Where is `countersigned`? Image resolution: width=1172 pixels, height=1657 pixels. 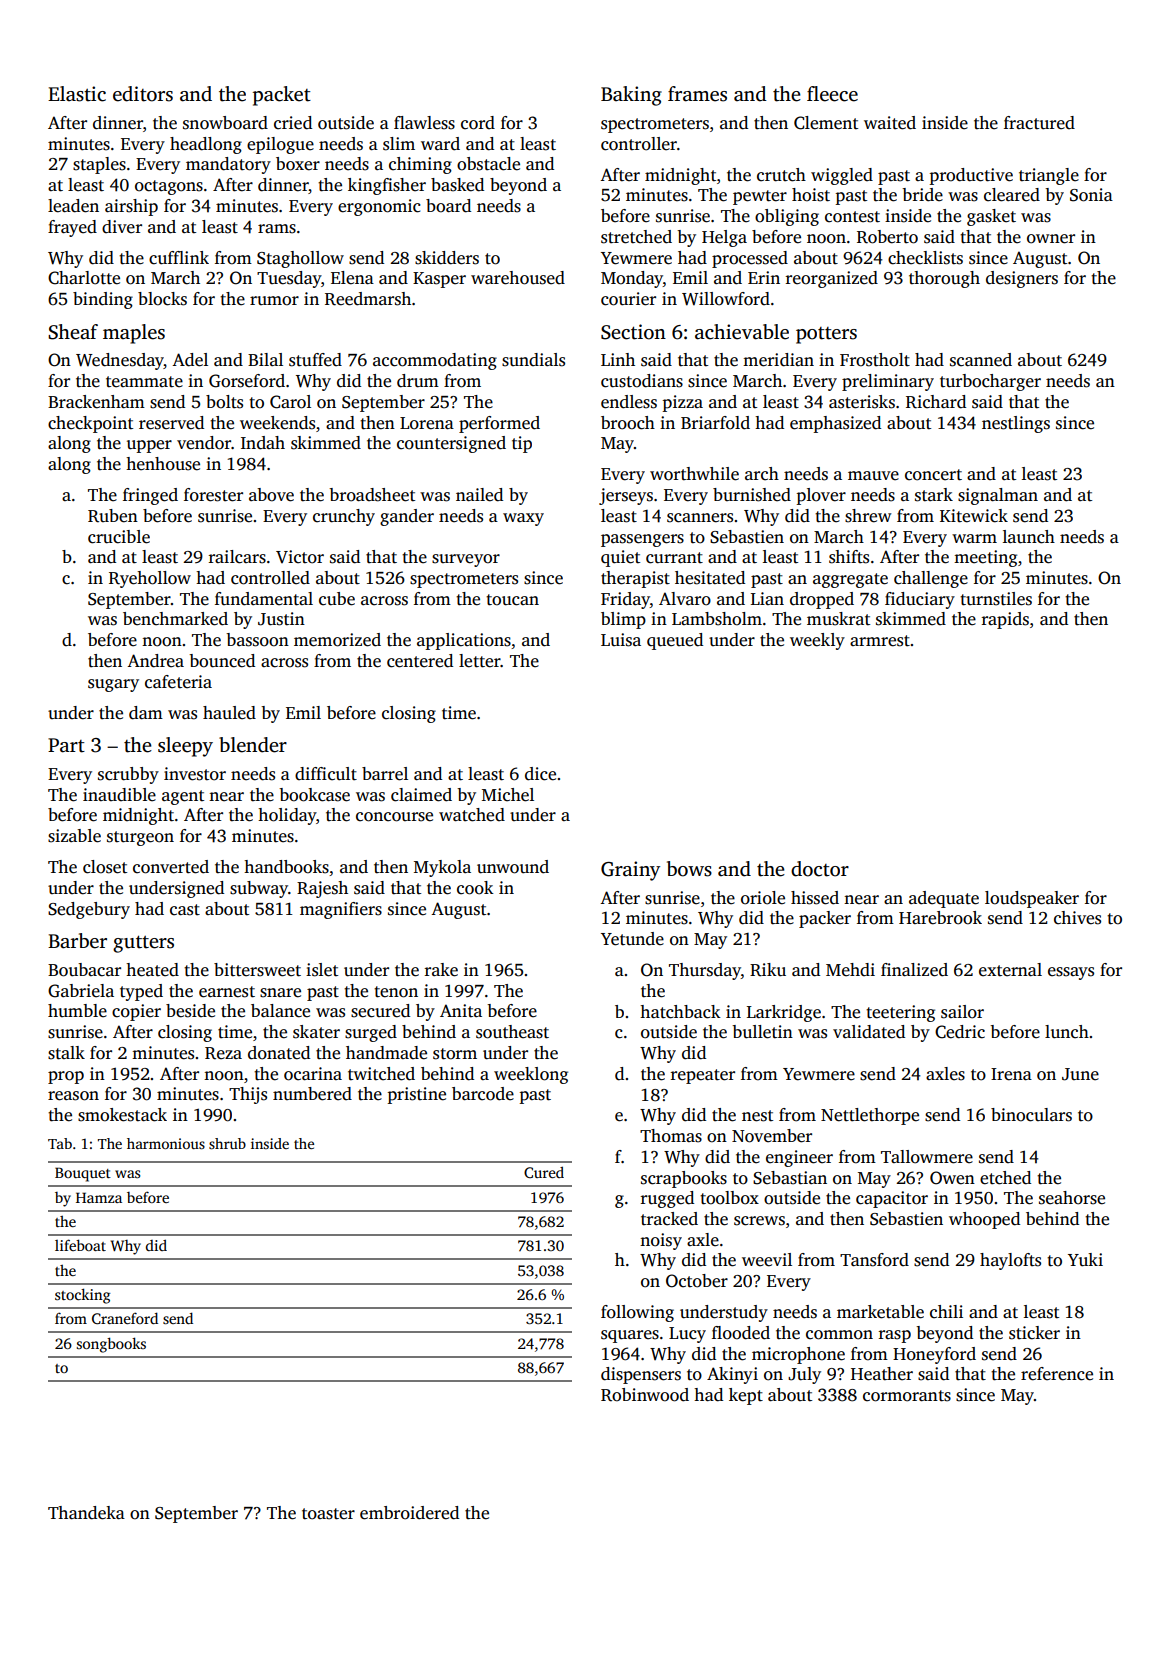 countersigned is located at coordinates (451, 444).
